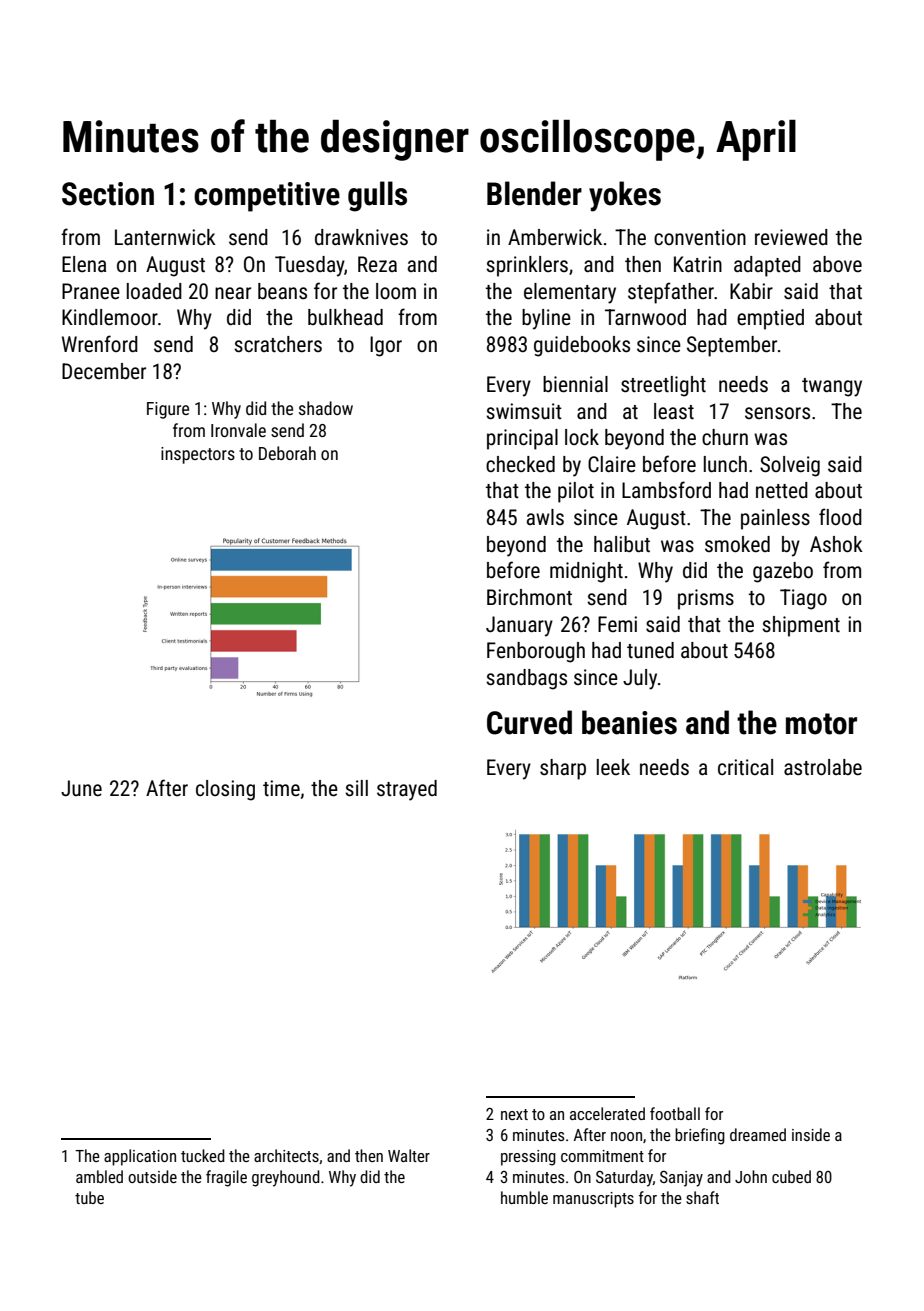 The image size is (924, 1311). What do you see at coordinates (586, 572) in the page?
I see `midnight` at bounding box center [586, 572].
